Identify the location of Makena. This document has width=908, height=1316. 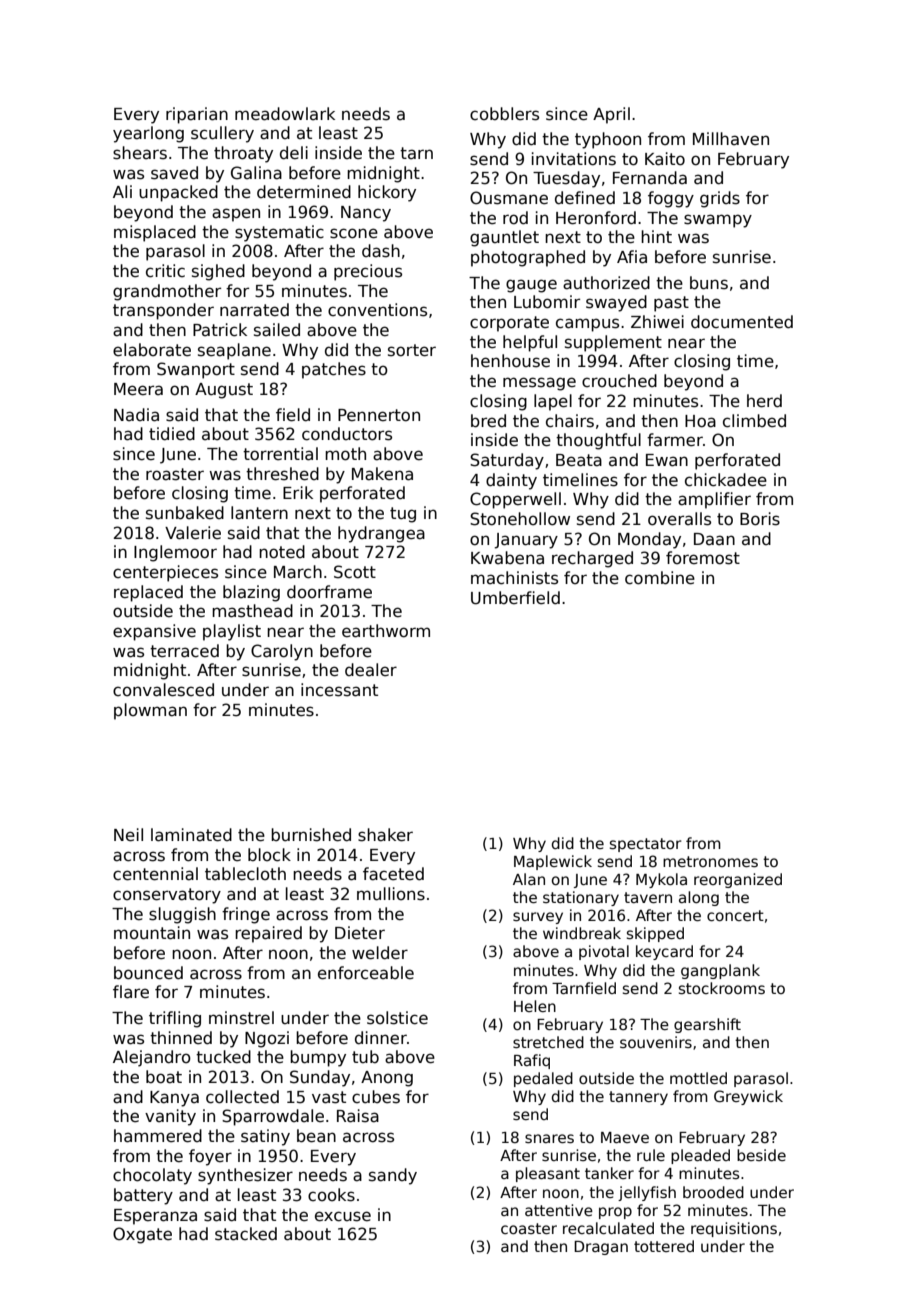
(382, 474).
